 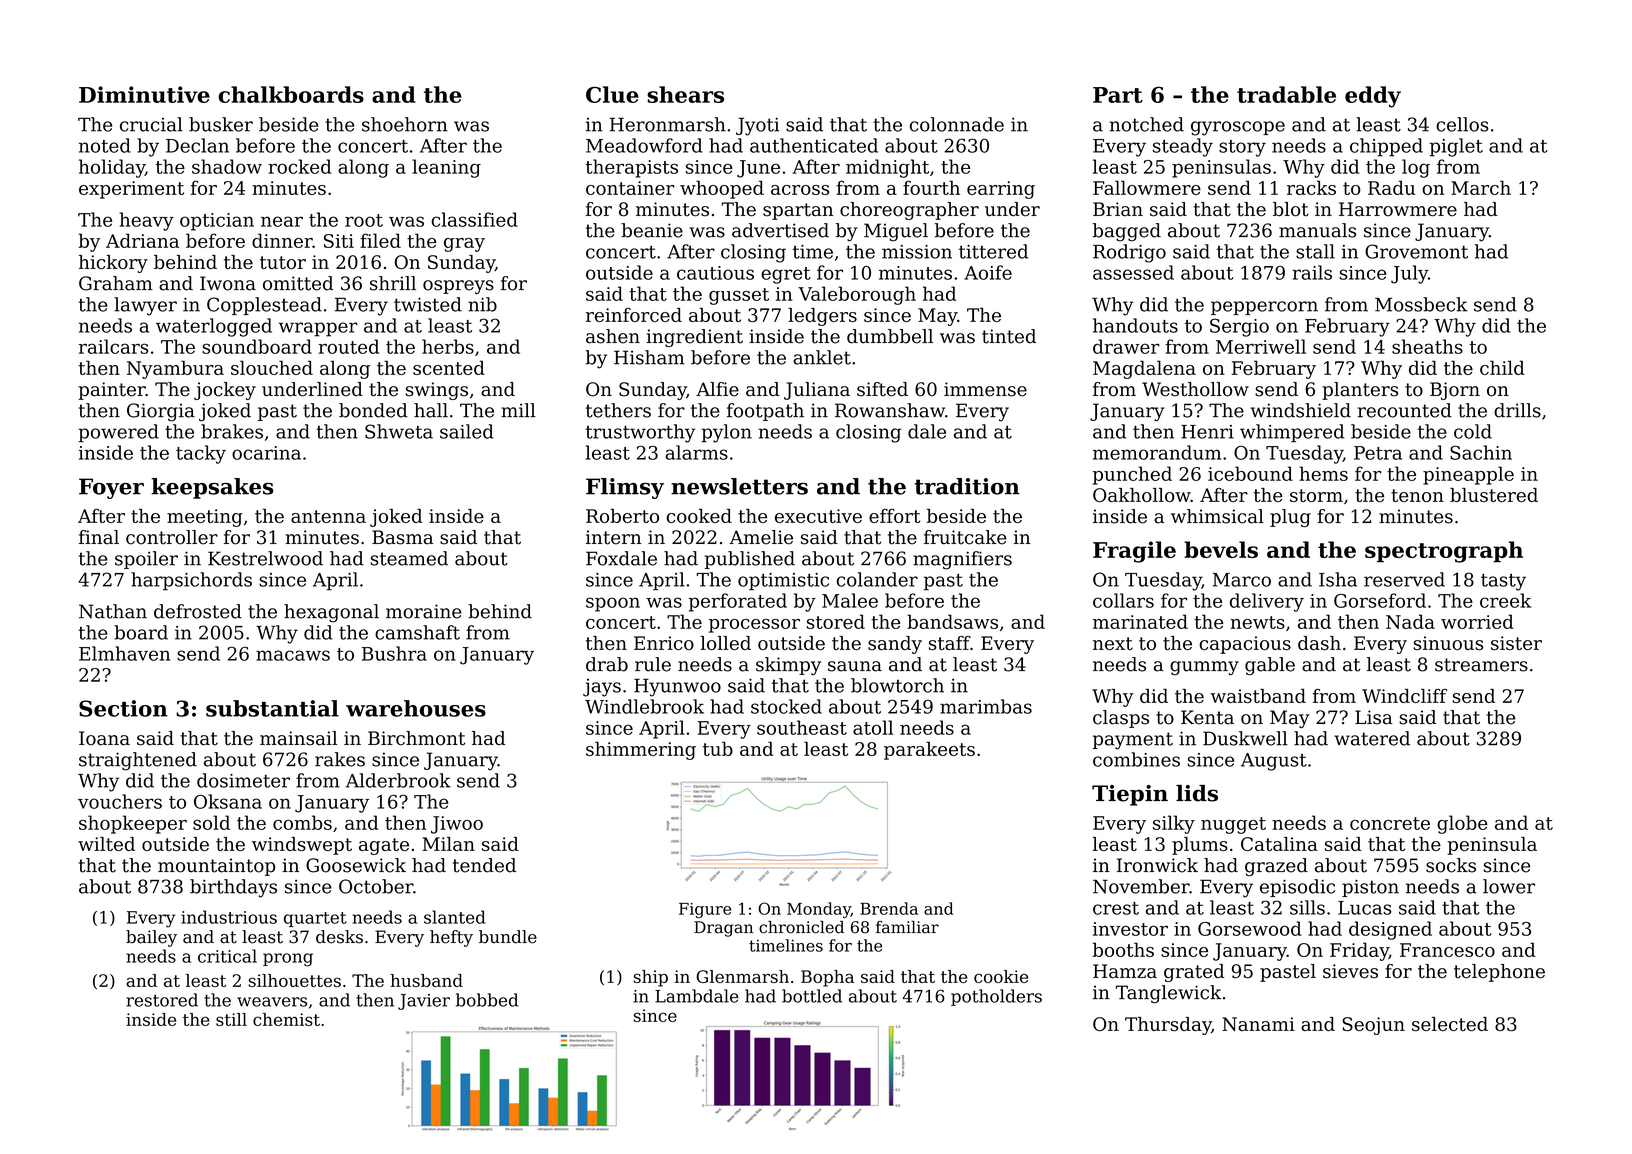 What do you see at coordinates (758, 126) in the screenshot?
I see `Jyoti` at bounding box center [758, 126].
